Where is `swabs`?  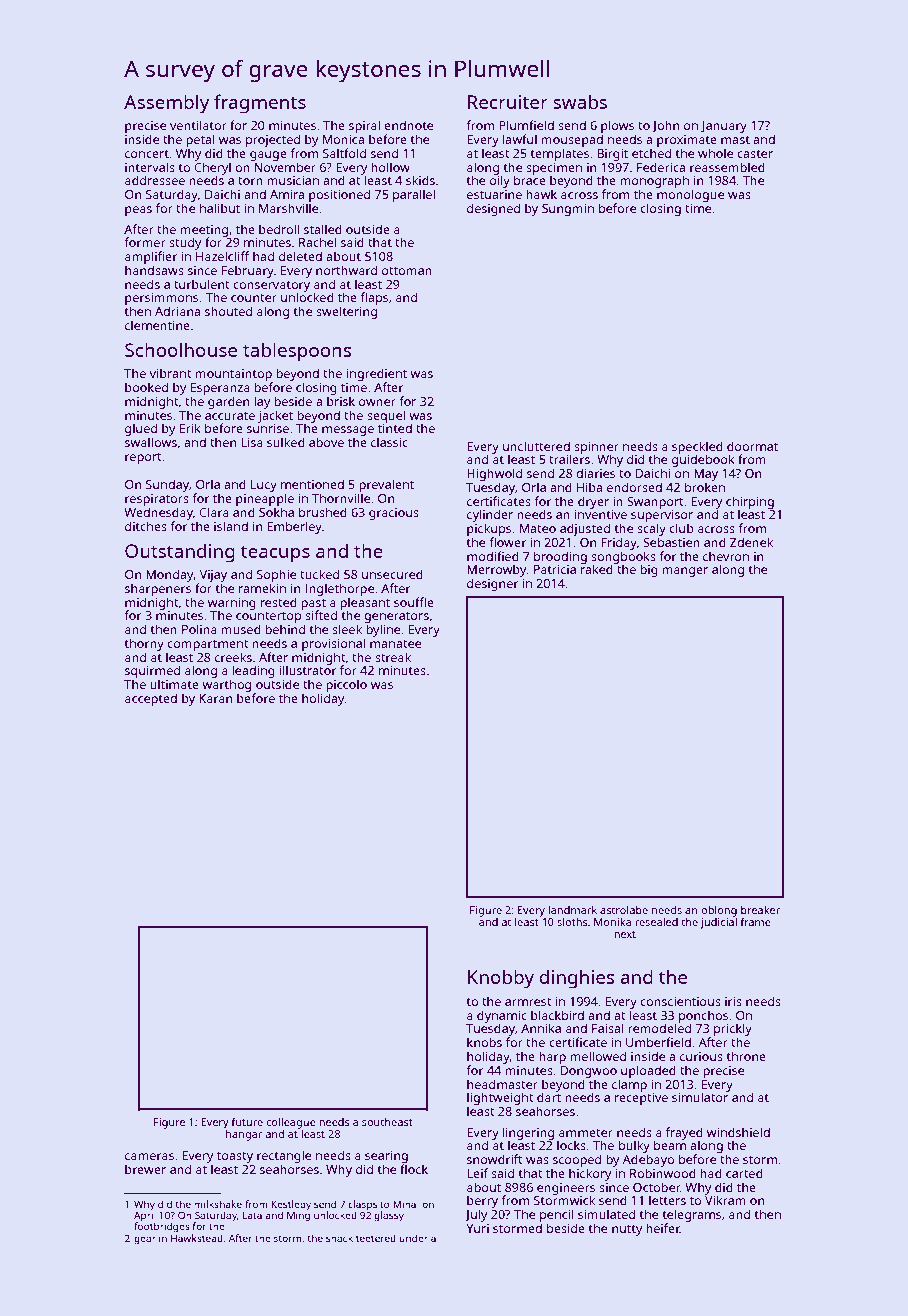
swabs is located at coordinates (580, 102).
